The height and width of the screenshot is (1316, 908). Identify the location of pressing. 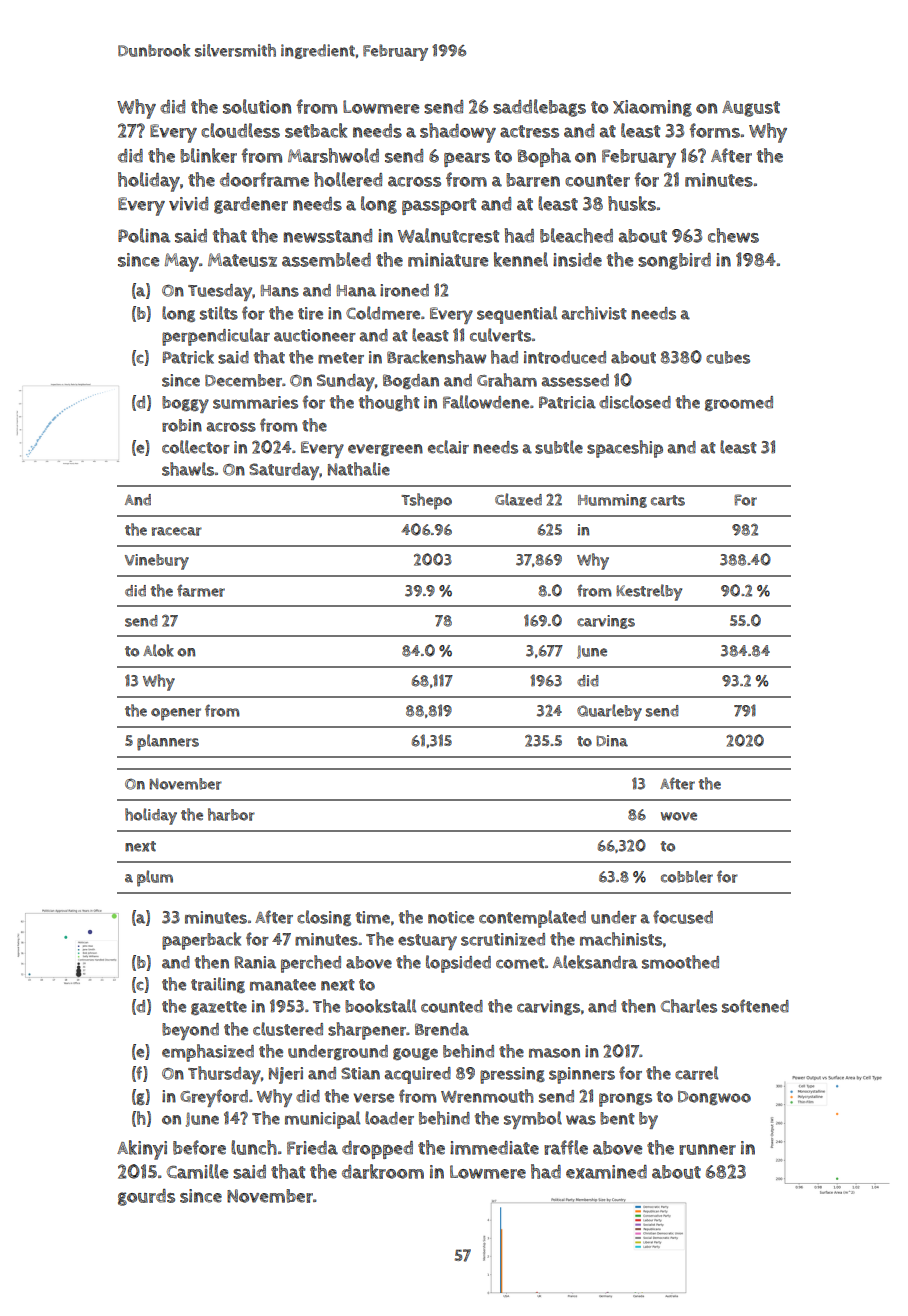
(512, 1075).
